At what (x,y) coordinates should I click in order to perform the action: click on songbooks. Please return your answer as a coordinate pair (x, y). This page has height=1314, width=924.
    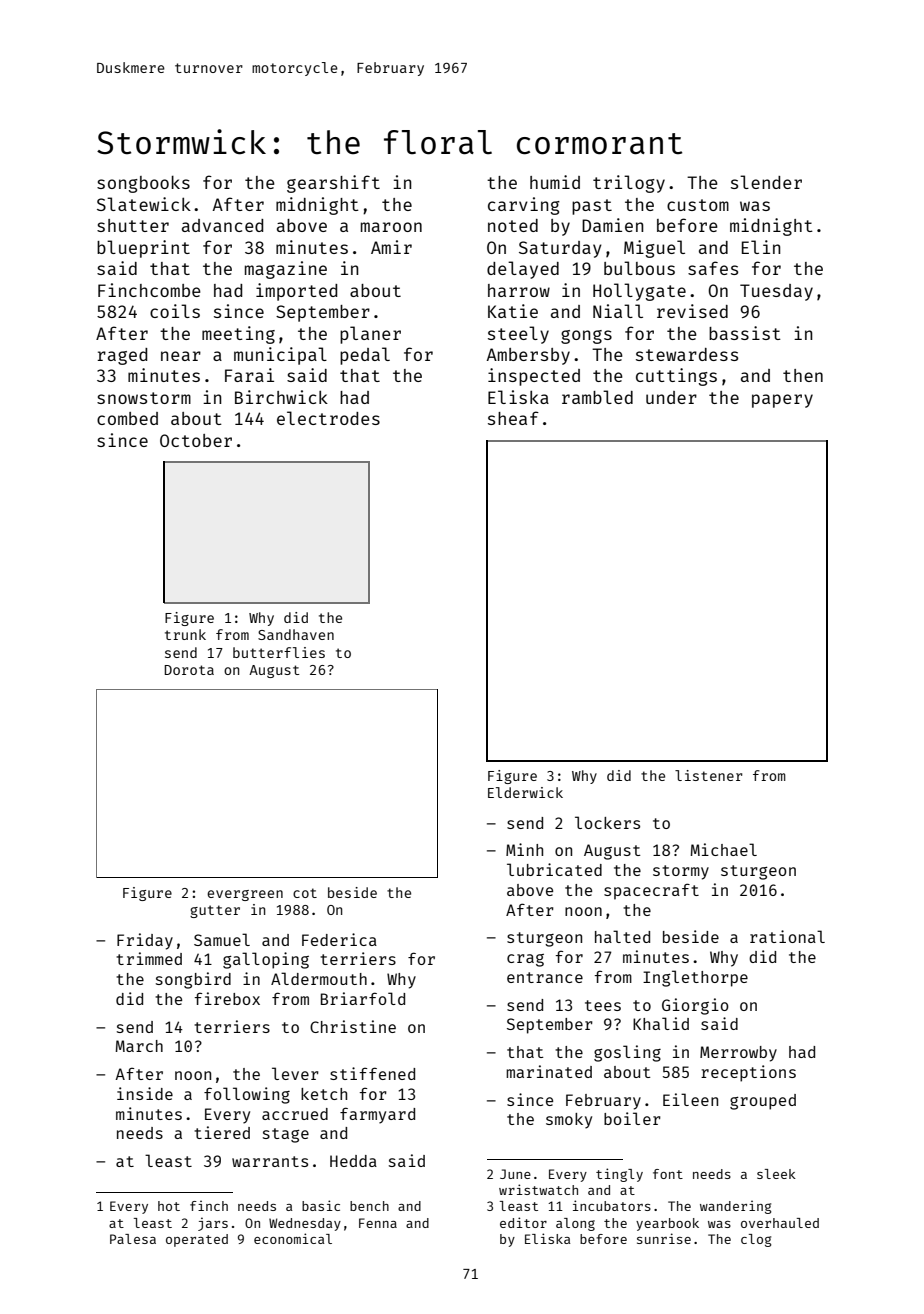
    Looking at the image, I should click on (143, 184).
